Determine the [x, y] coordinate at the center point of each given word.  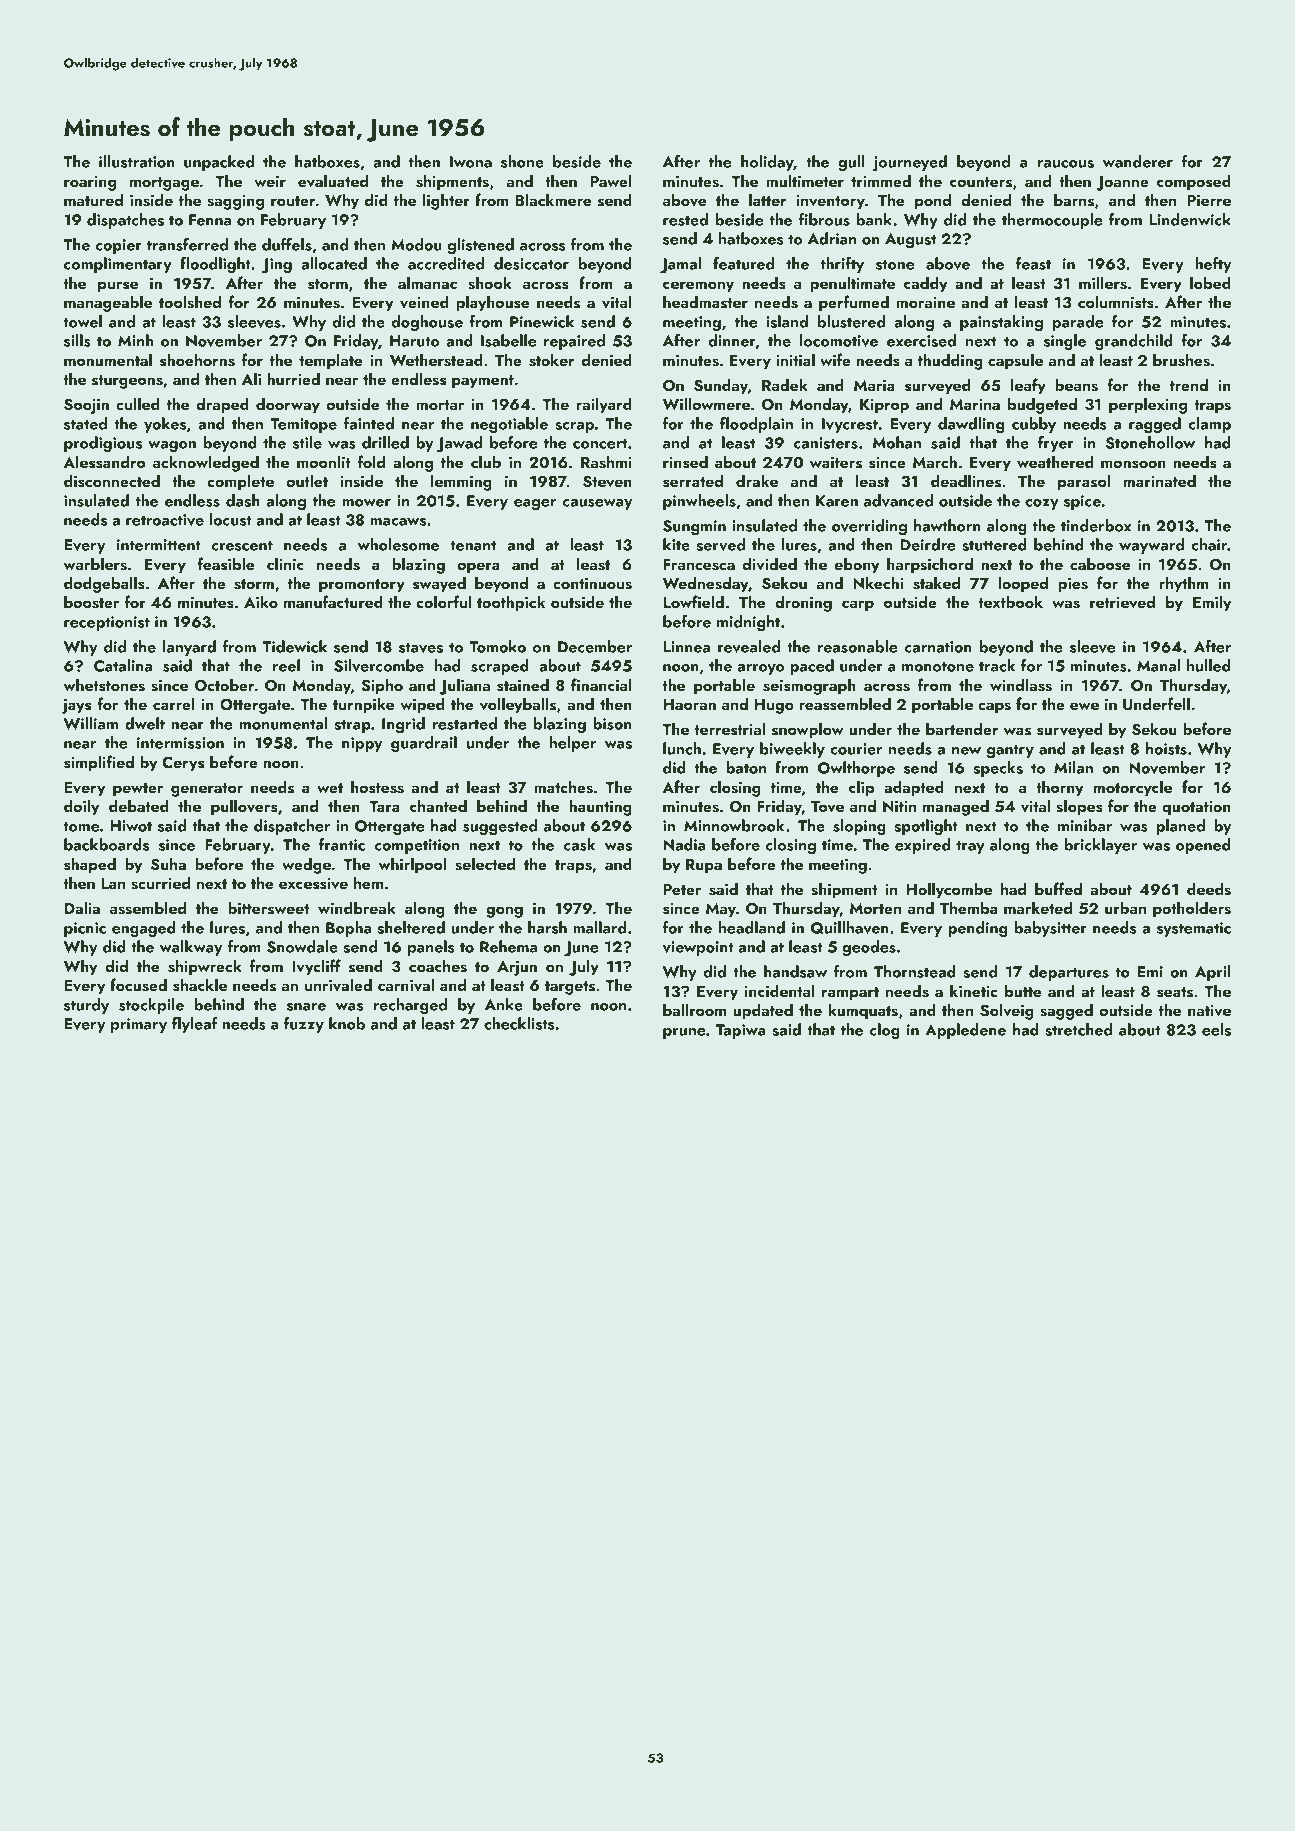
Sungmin [694, 528]
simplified [99, 763]
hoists [1166, 748]
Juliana [464, 686]
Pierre [1209, 200]
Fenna [210, 220]
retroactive [165, 520]
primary [139, 1025]
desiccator [531, 263]
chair [1209, 544]
